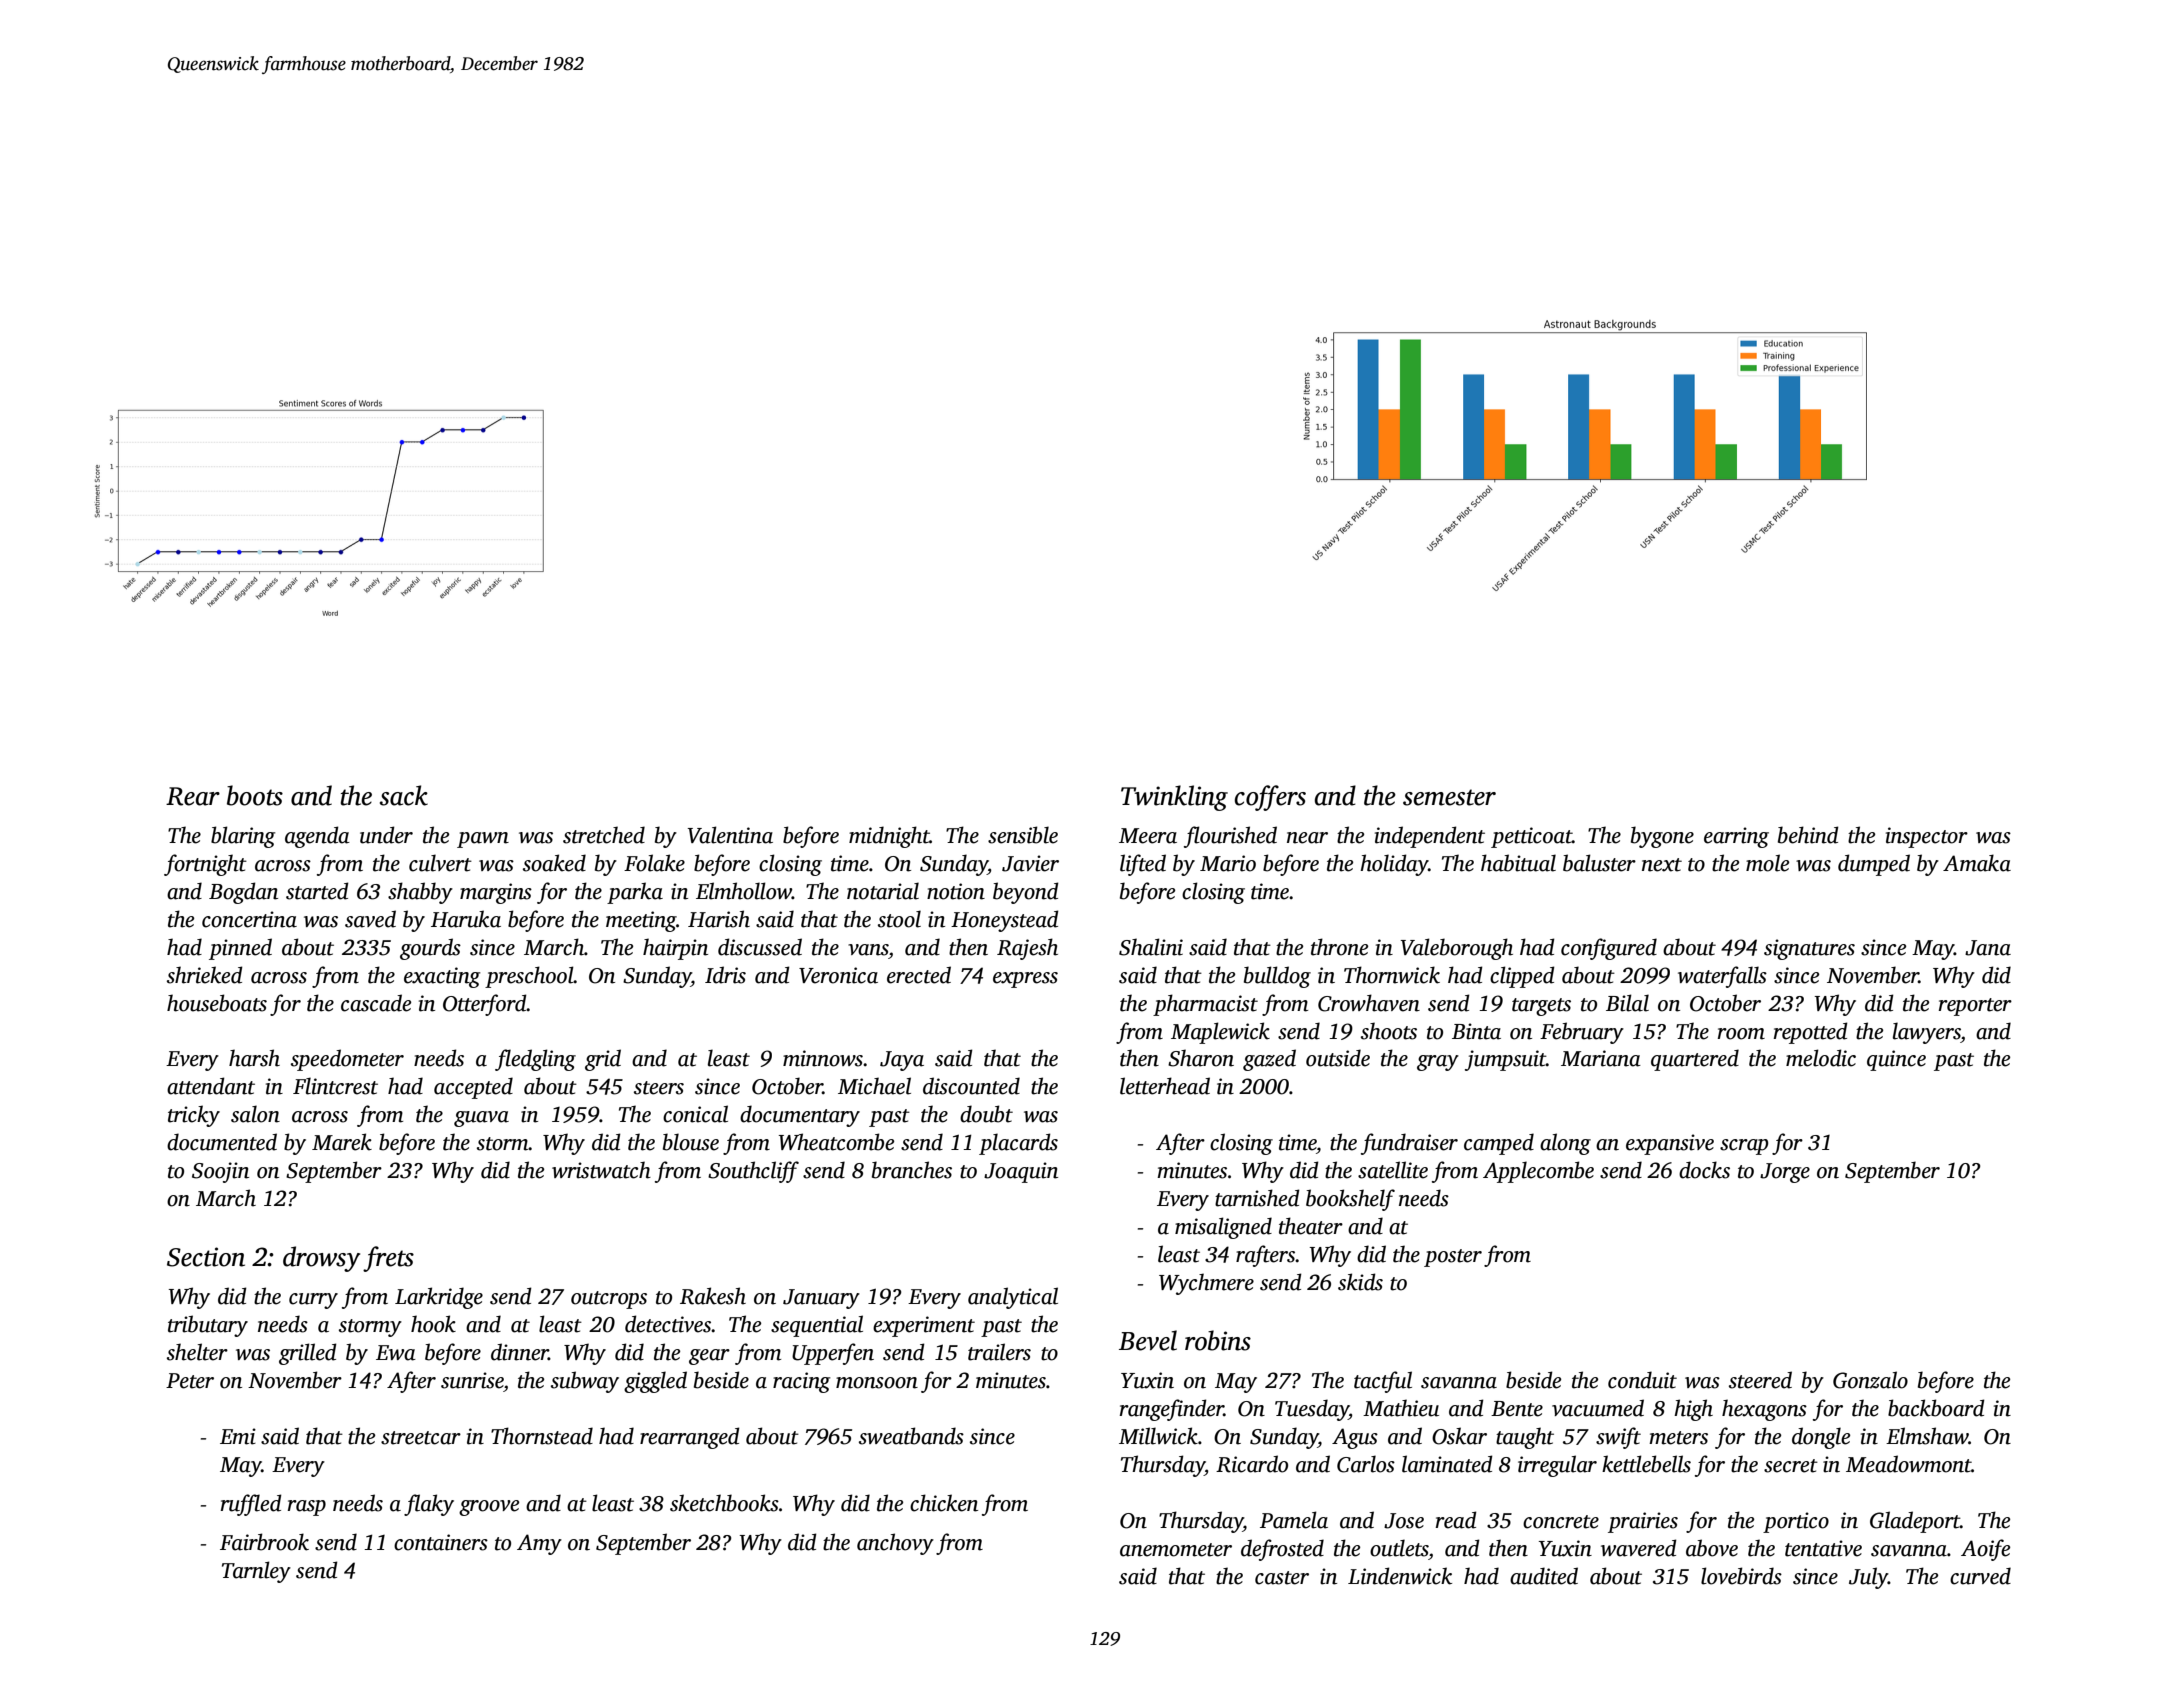  Describe the element at coordinates (1338, 1058) in the image. I see `outside` at that location.
